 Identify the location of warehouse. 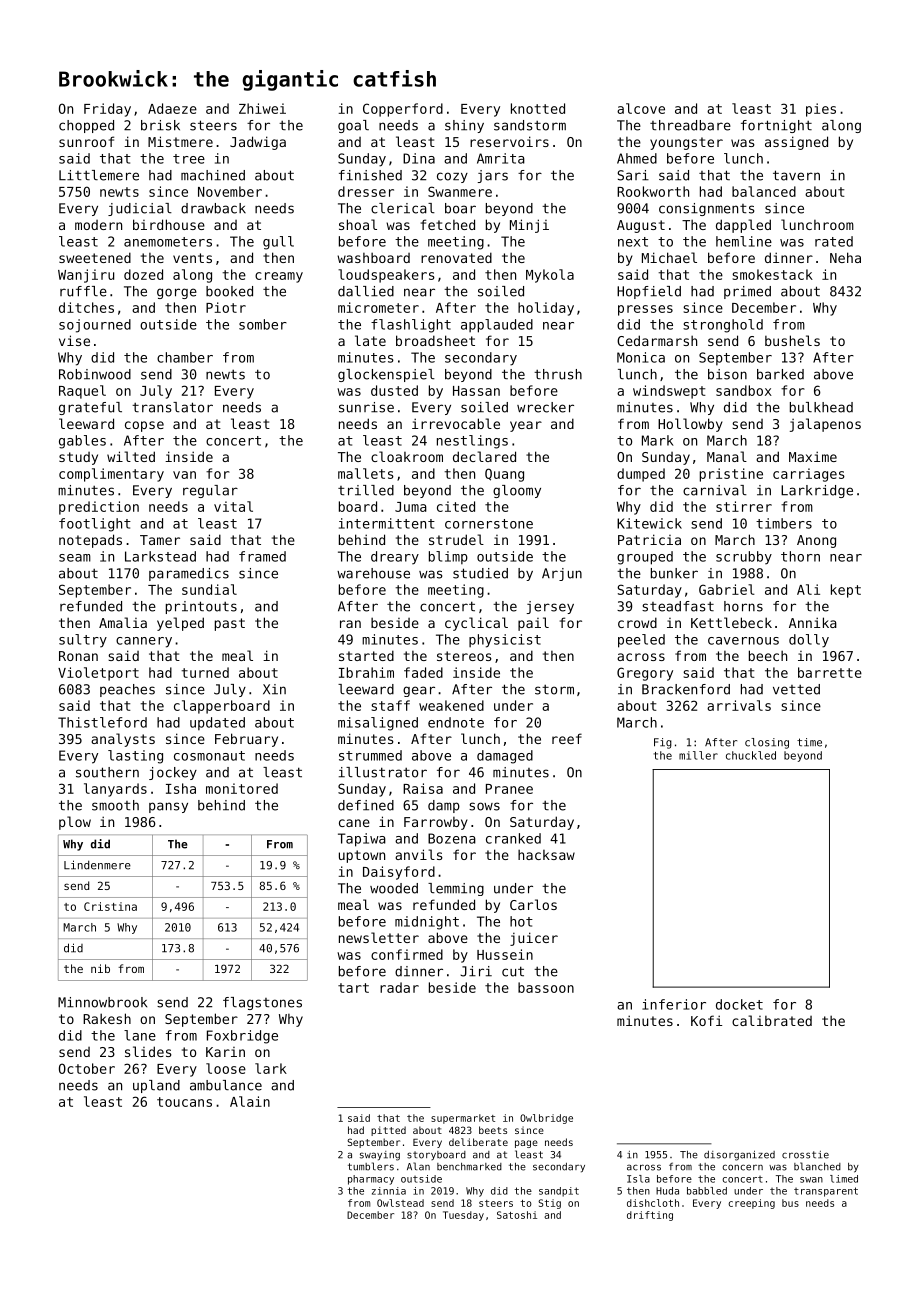
(373, 573).
